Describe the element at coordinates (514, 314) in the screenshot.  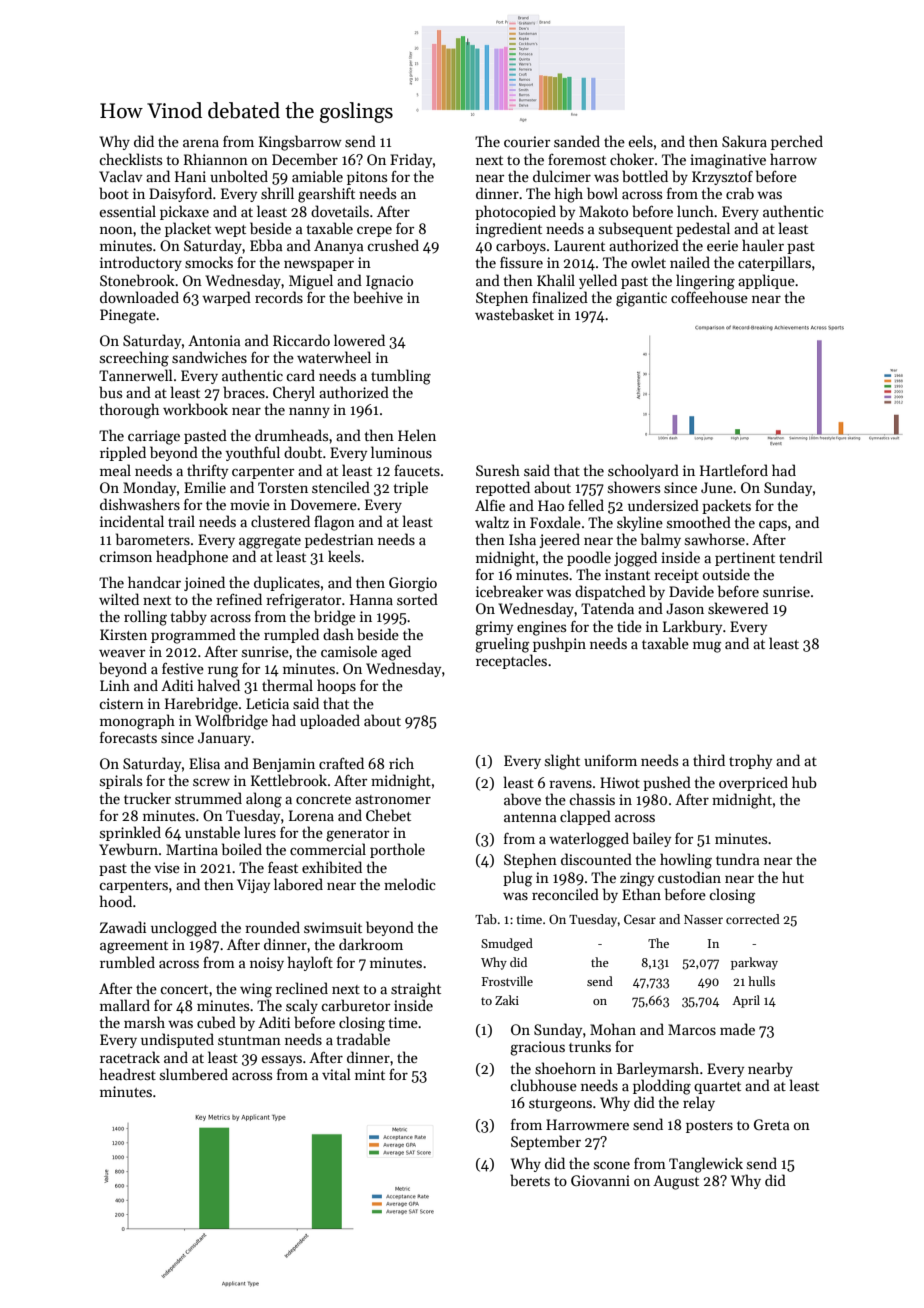
I see `wastebasket` at that location.
